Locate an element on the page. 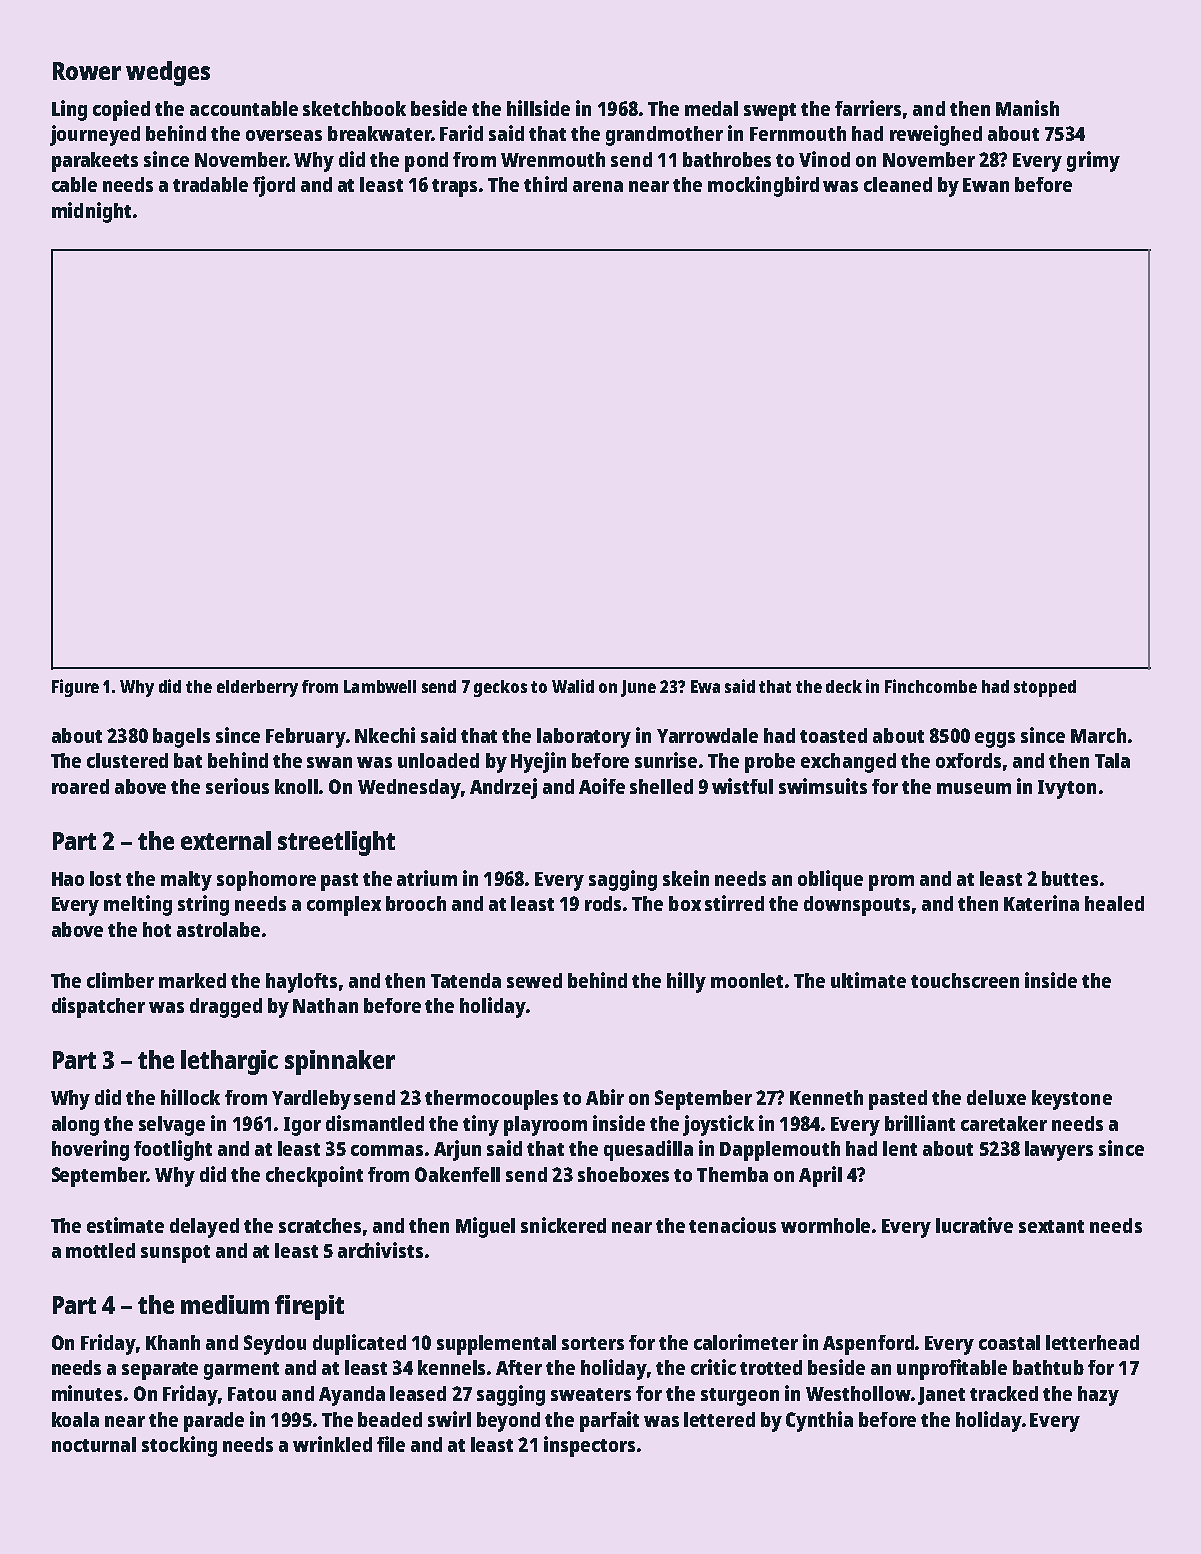 The width and height of the document is (1201, 1554). lawyers is located at coordinates (1059, 1151).
